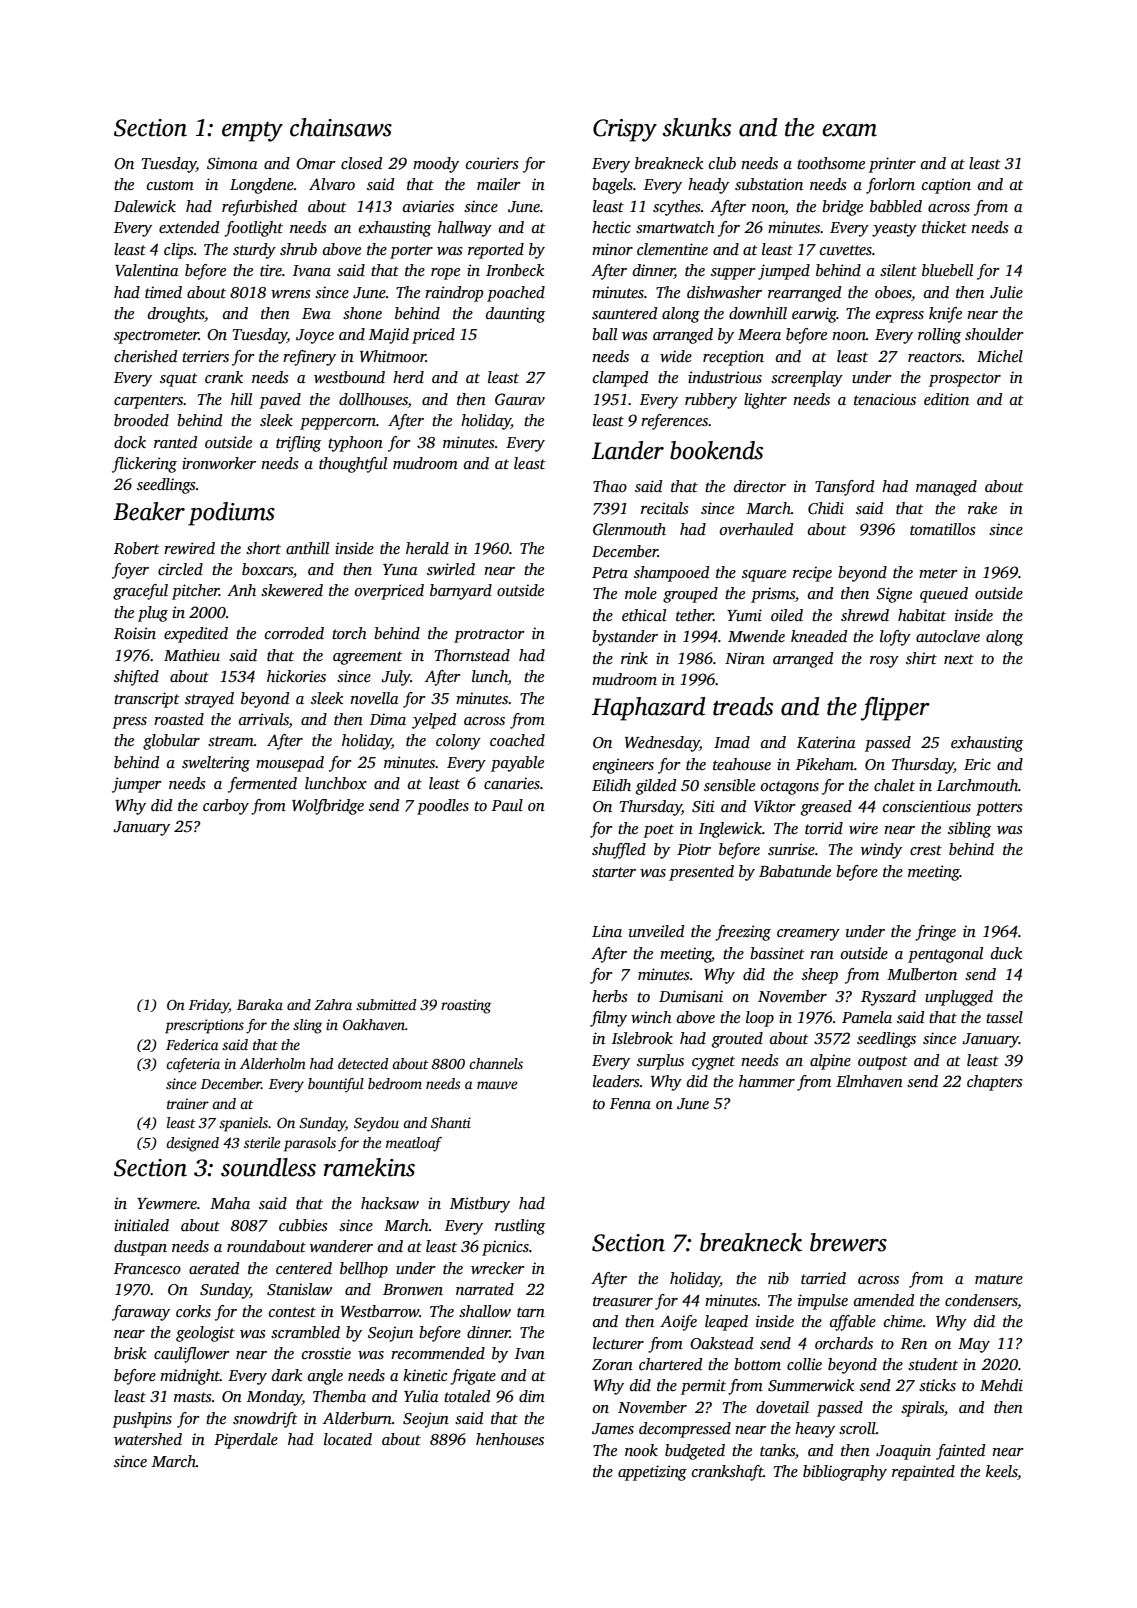 The height and width of the page is (1608, 1137). Describe the element at coordinates (807, 379) in the page. I see `screenplay` at that location.
